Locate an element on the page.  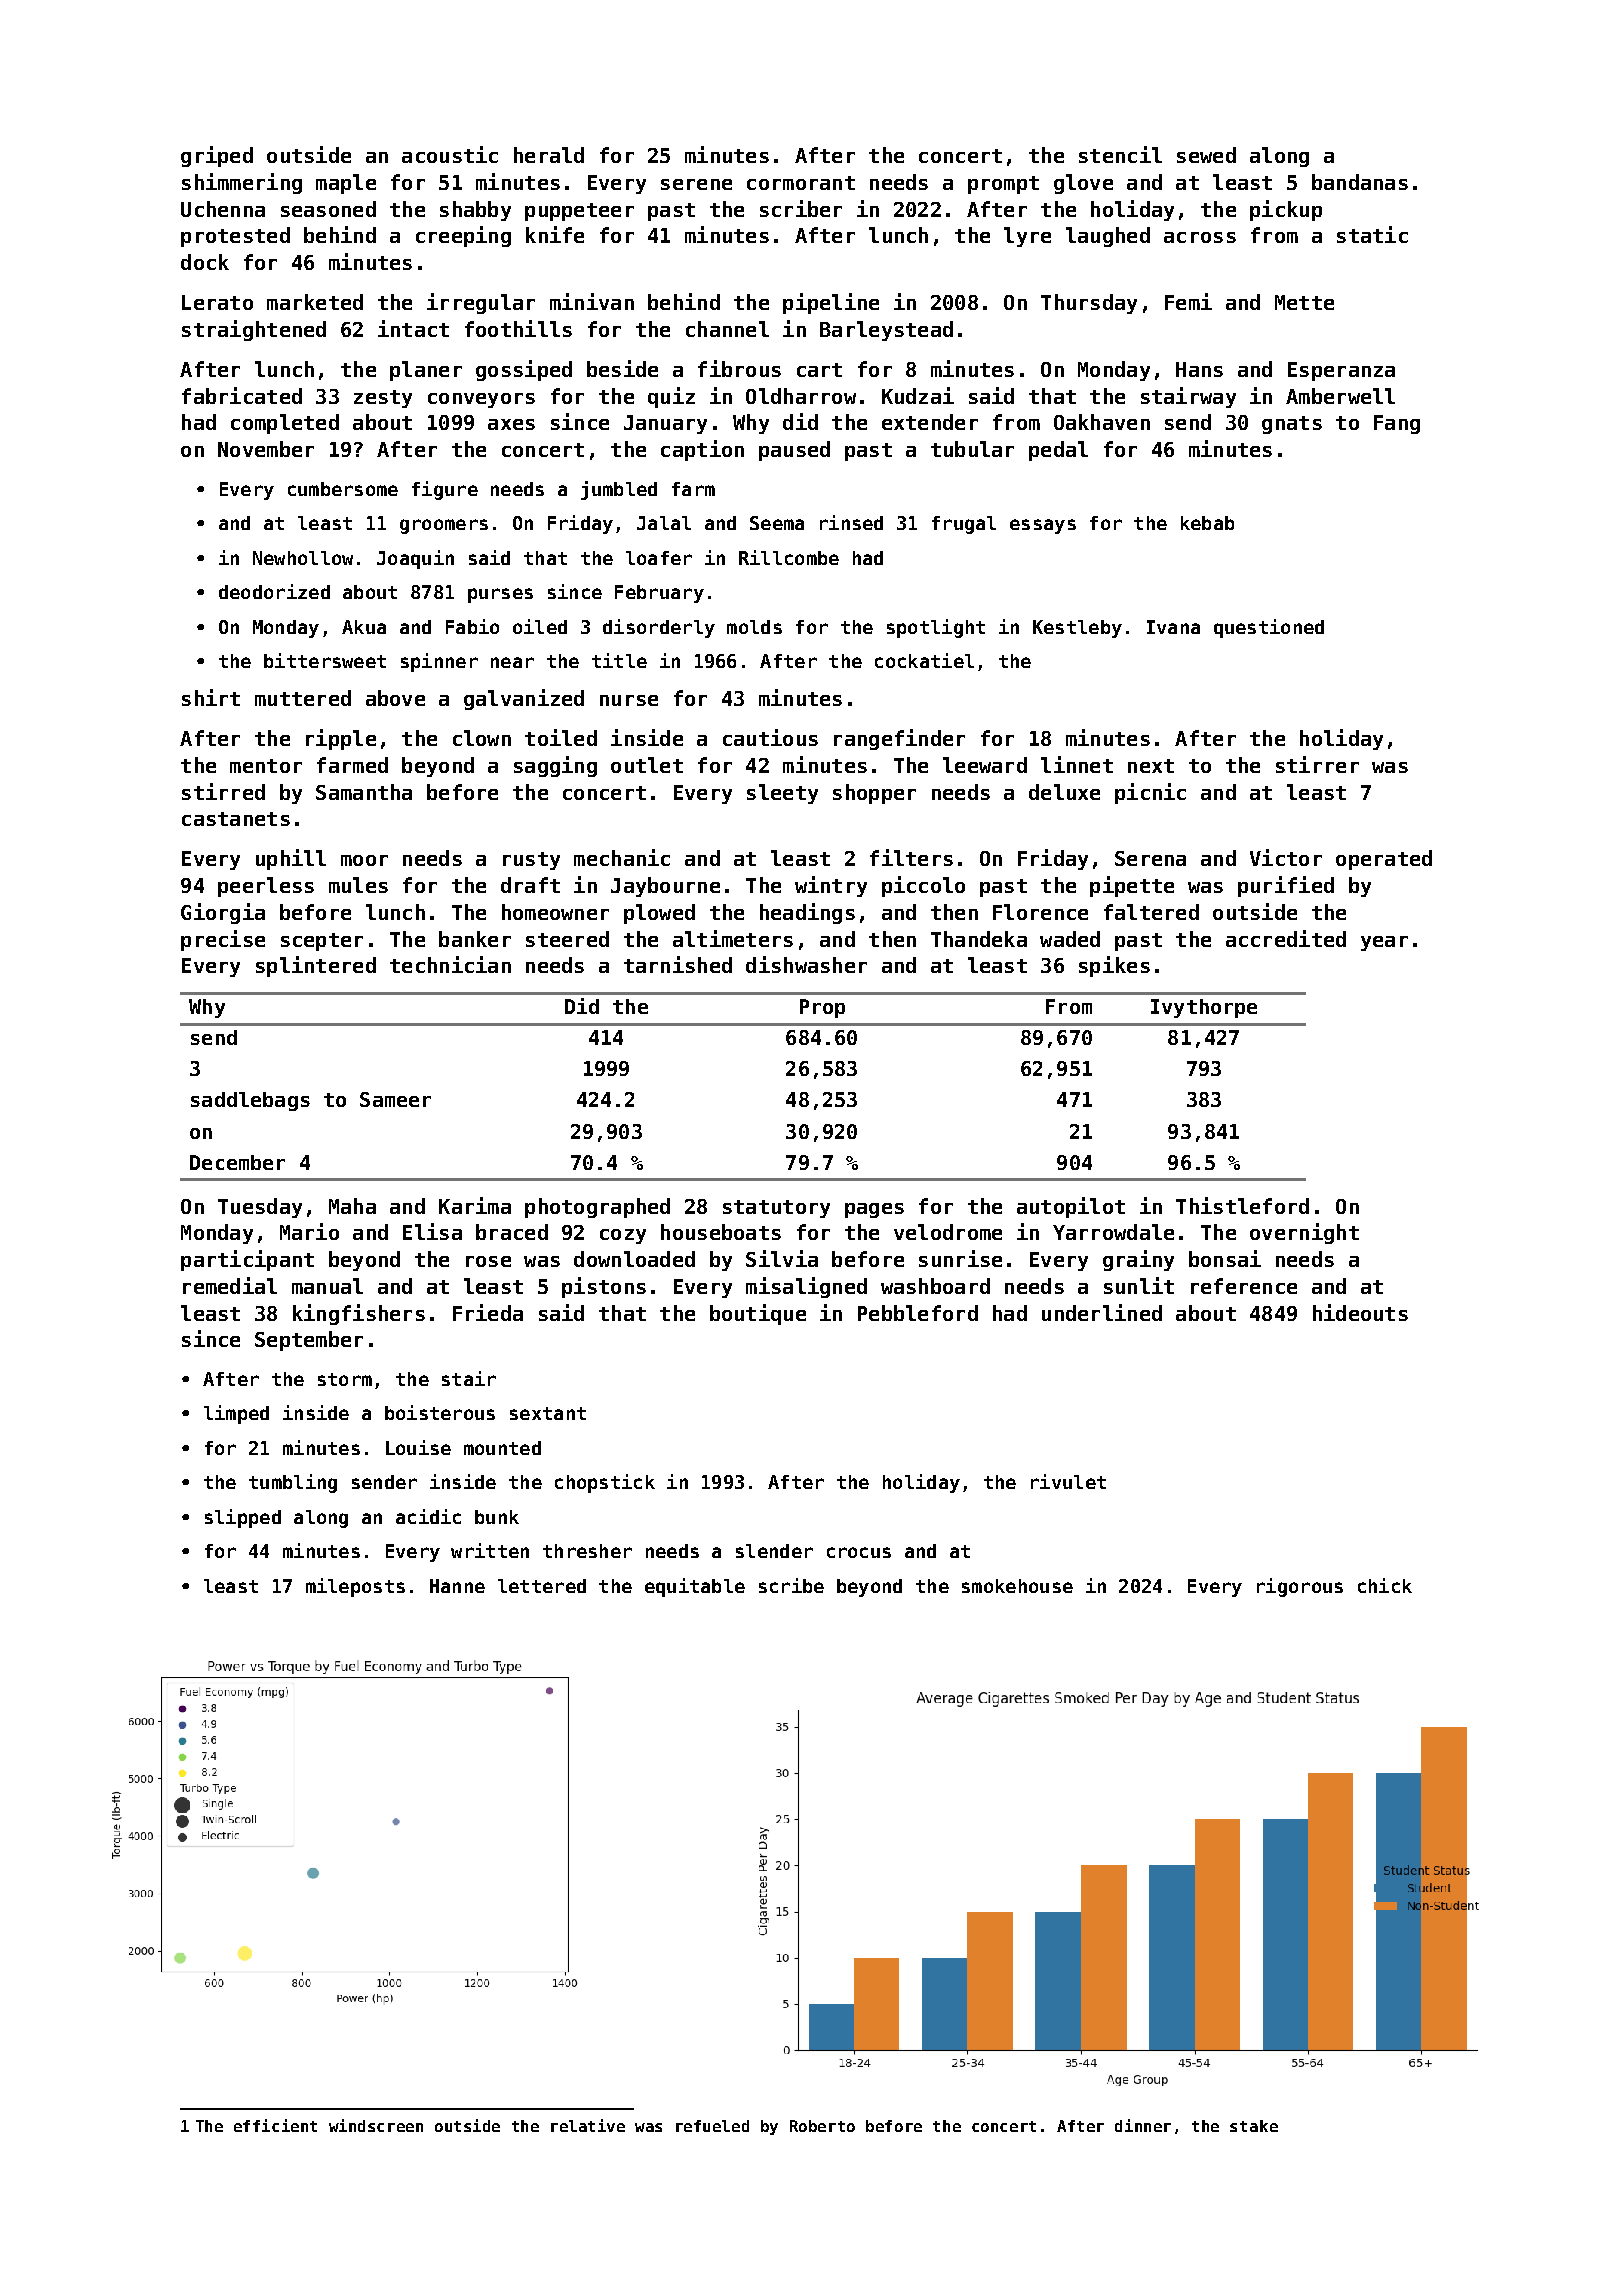
Roberto is located at coordinates (822, 2126).
